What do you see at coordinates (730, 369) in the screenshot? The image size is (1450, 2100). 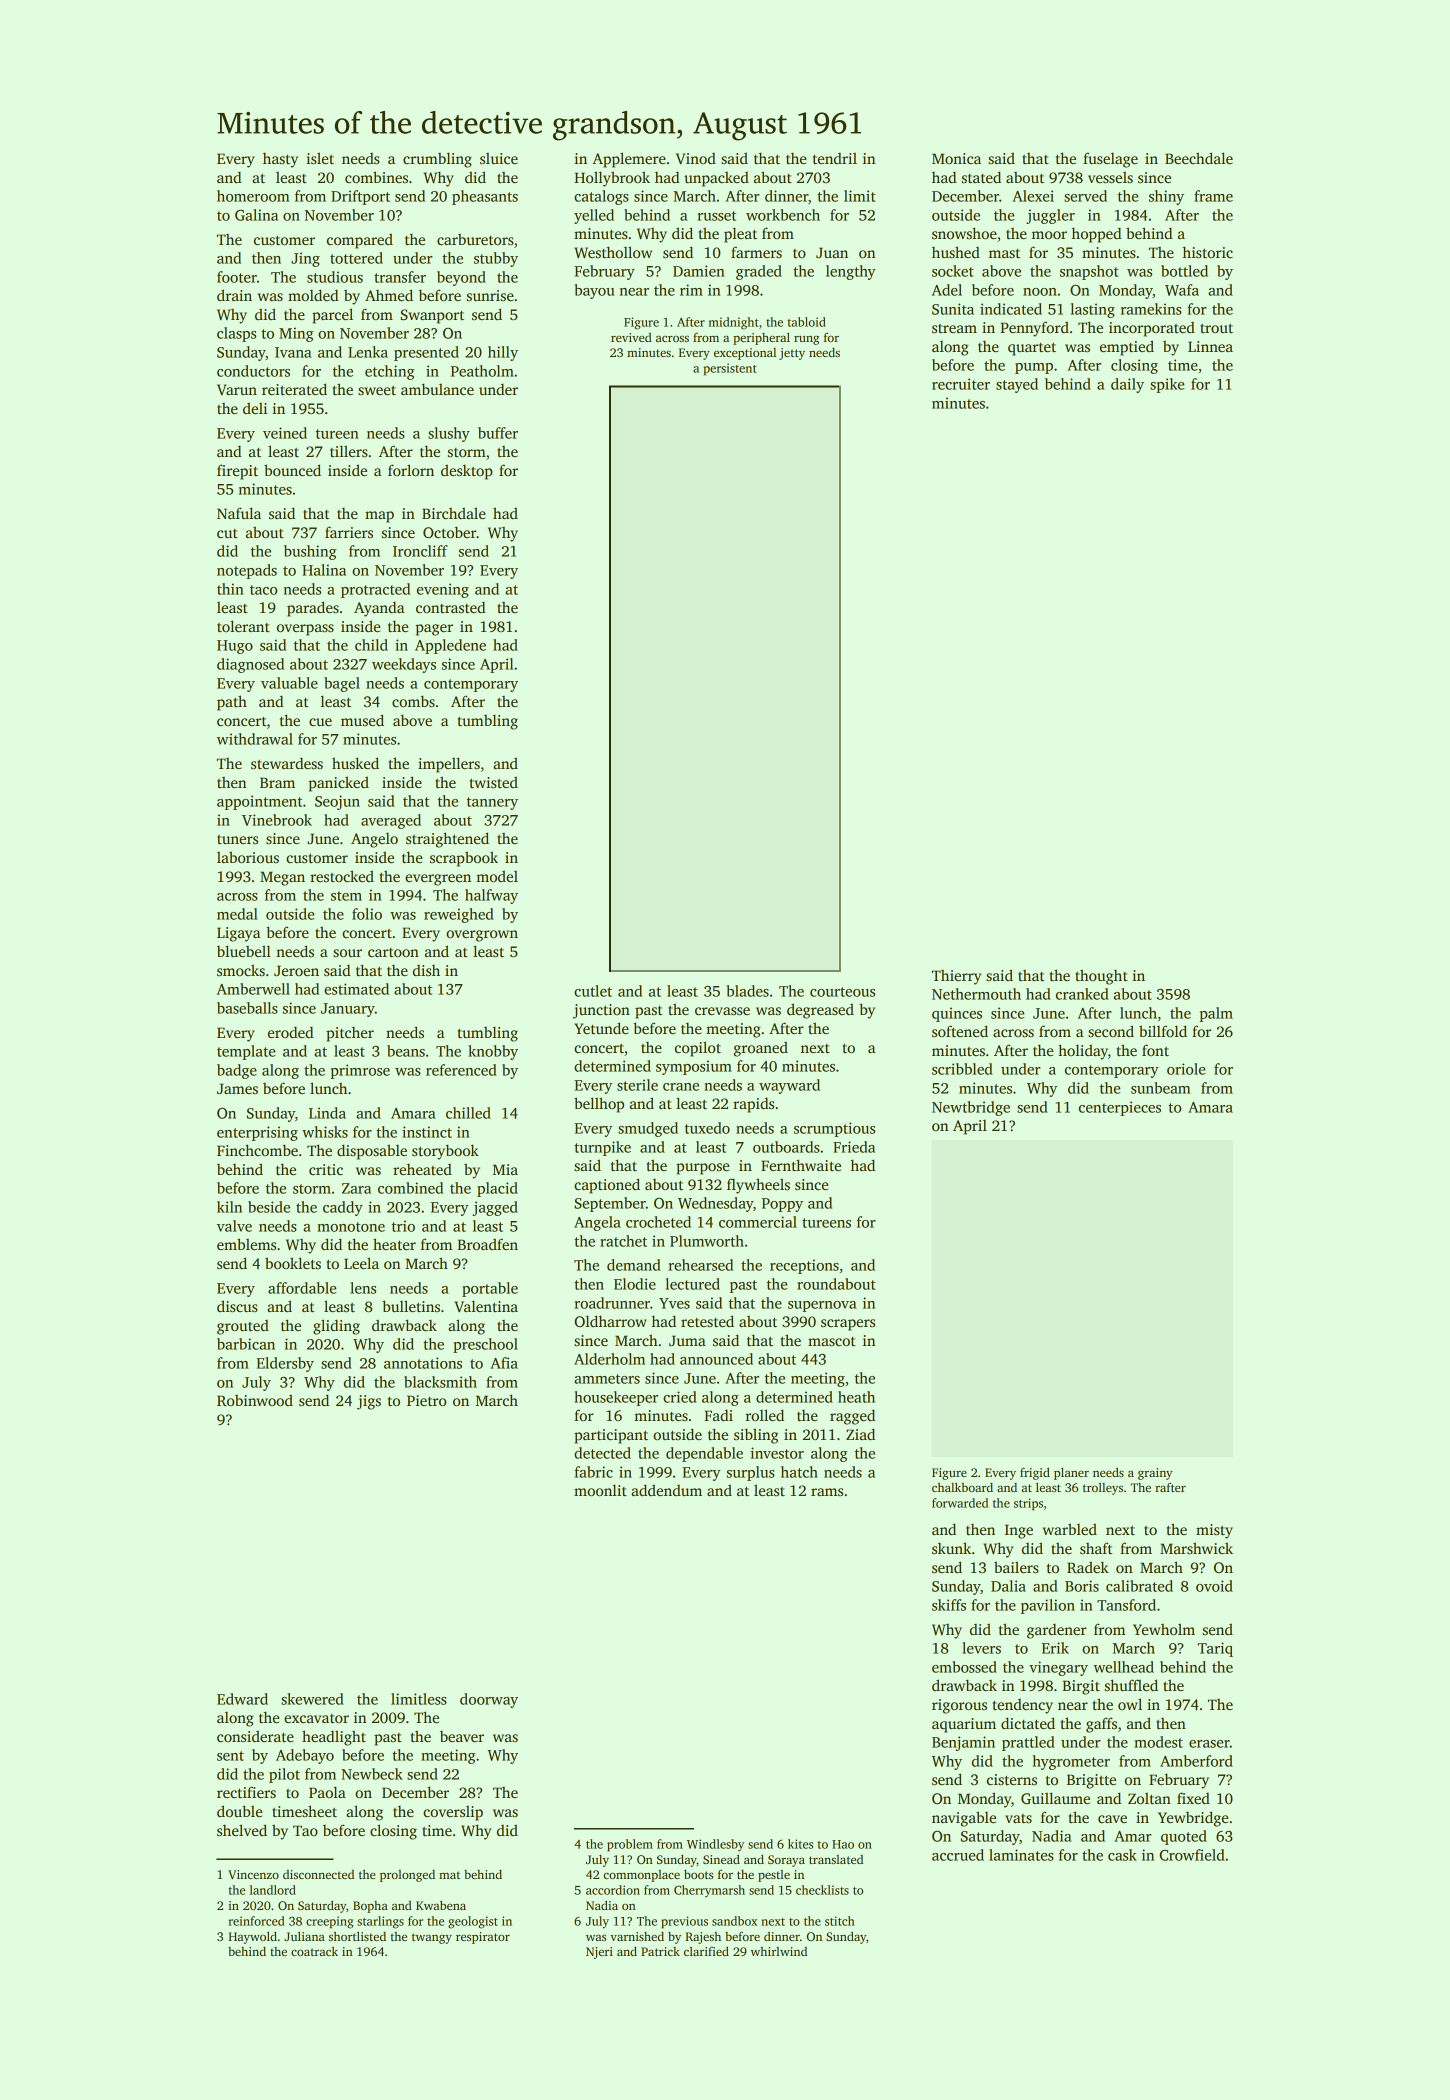 I see `persistent` at bounding box center [730, 369].
